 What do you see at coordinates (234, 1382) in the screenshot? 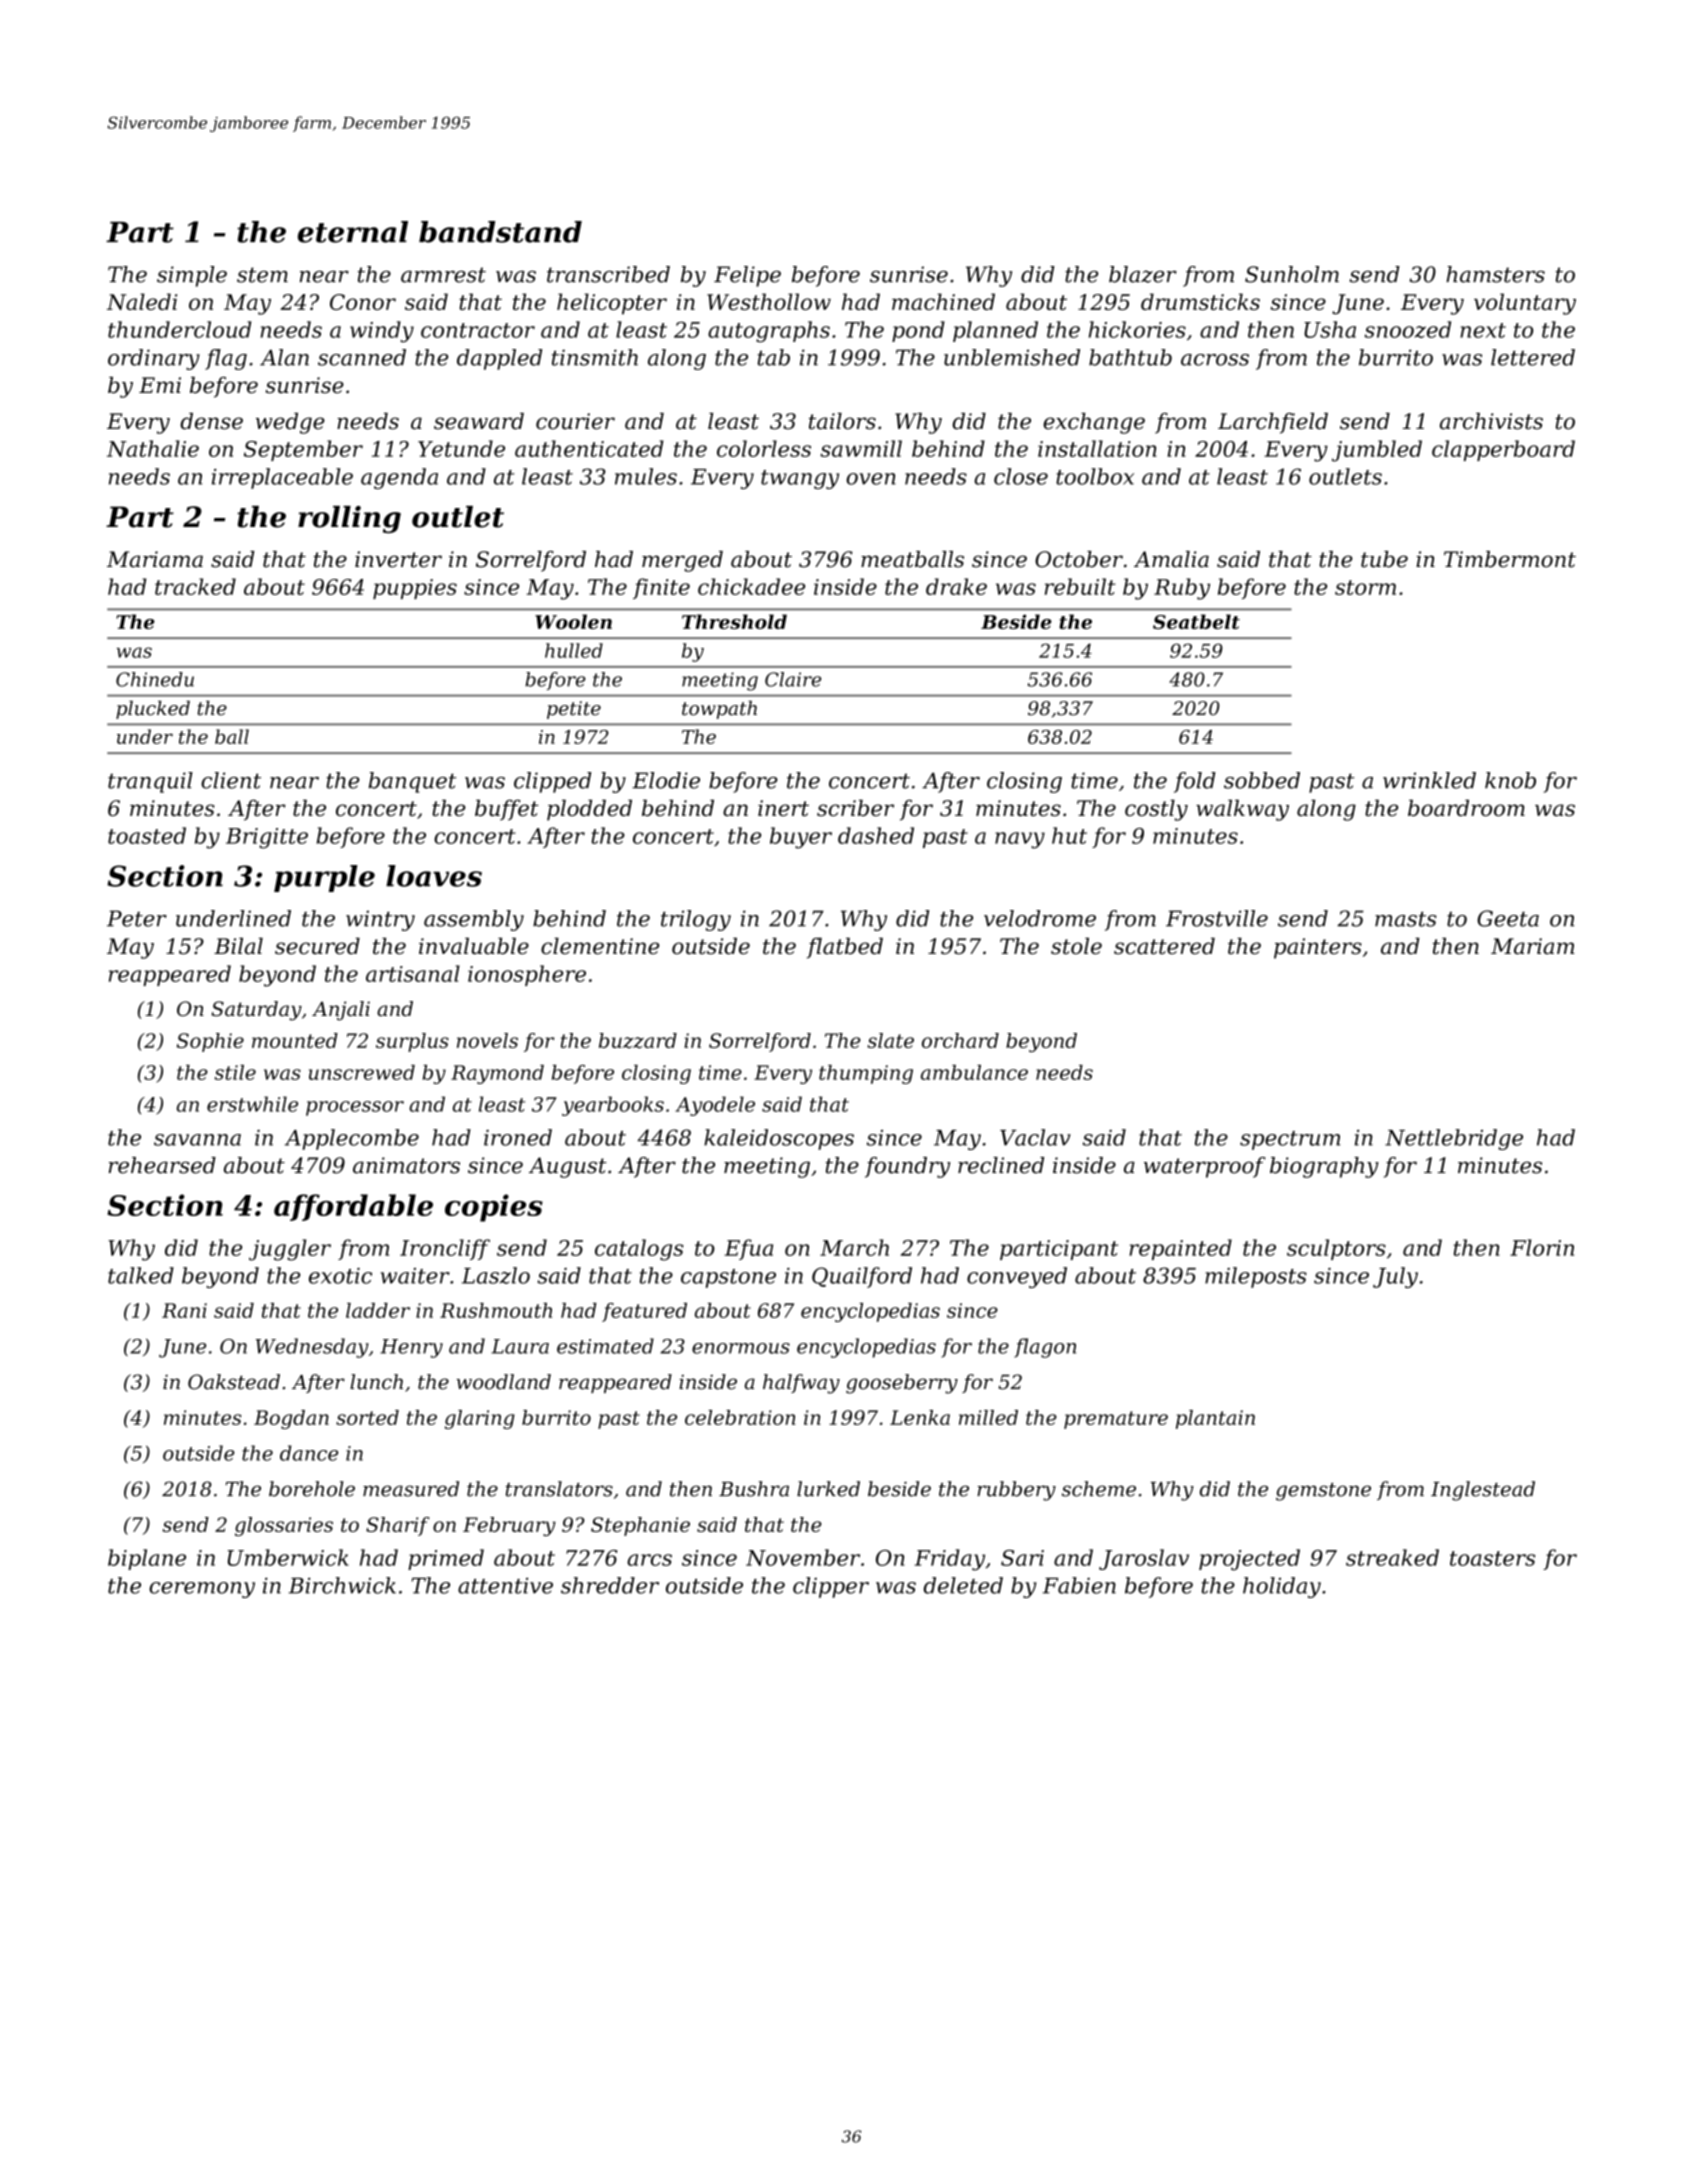
I see `Oakstead` at bounding box center [234, 1382].
